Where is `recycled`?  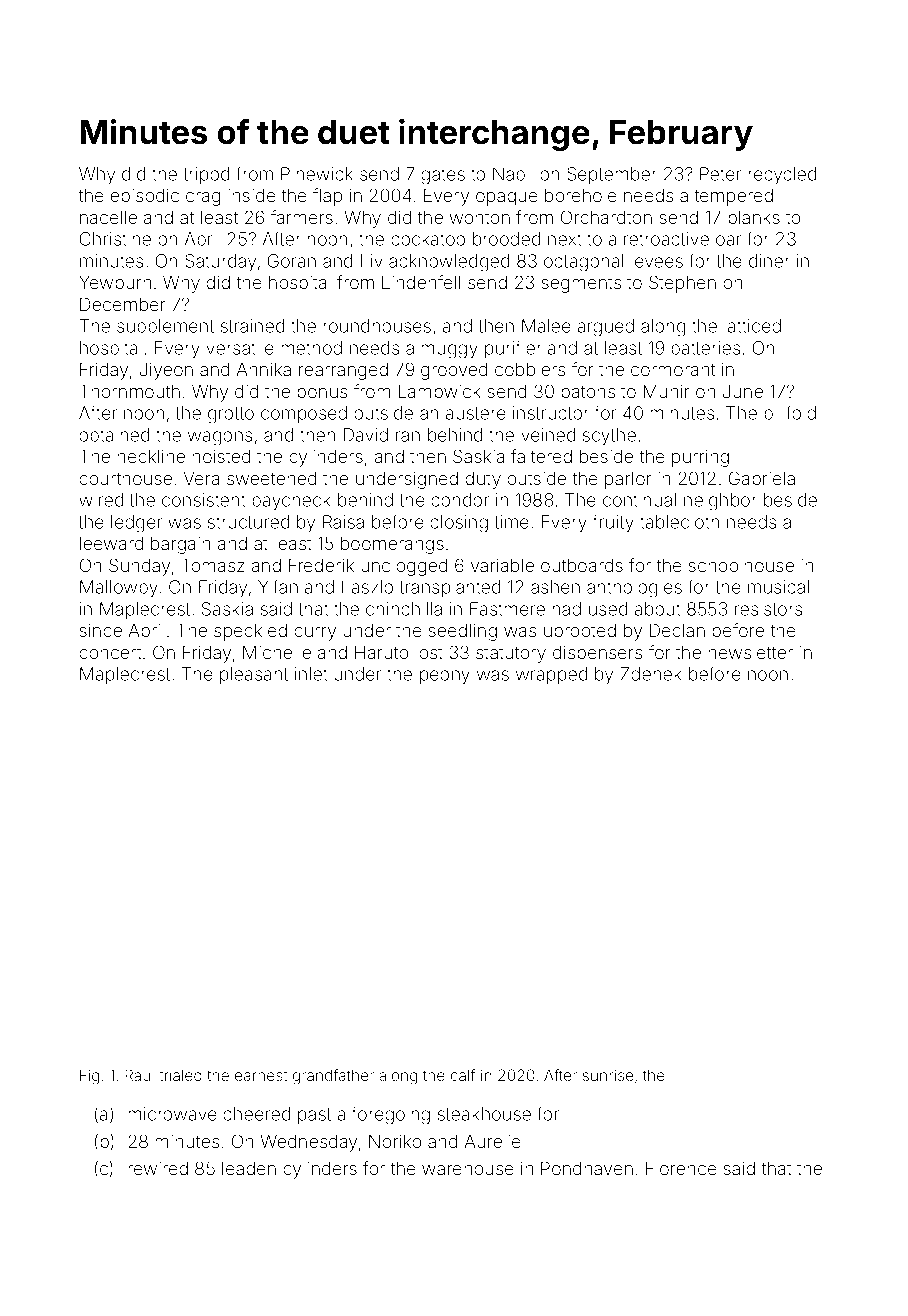 recycled is located at coordinates (782, 176).
